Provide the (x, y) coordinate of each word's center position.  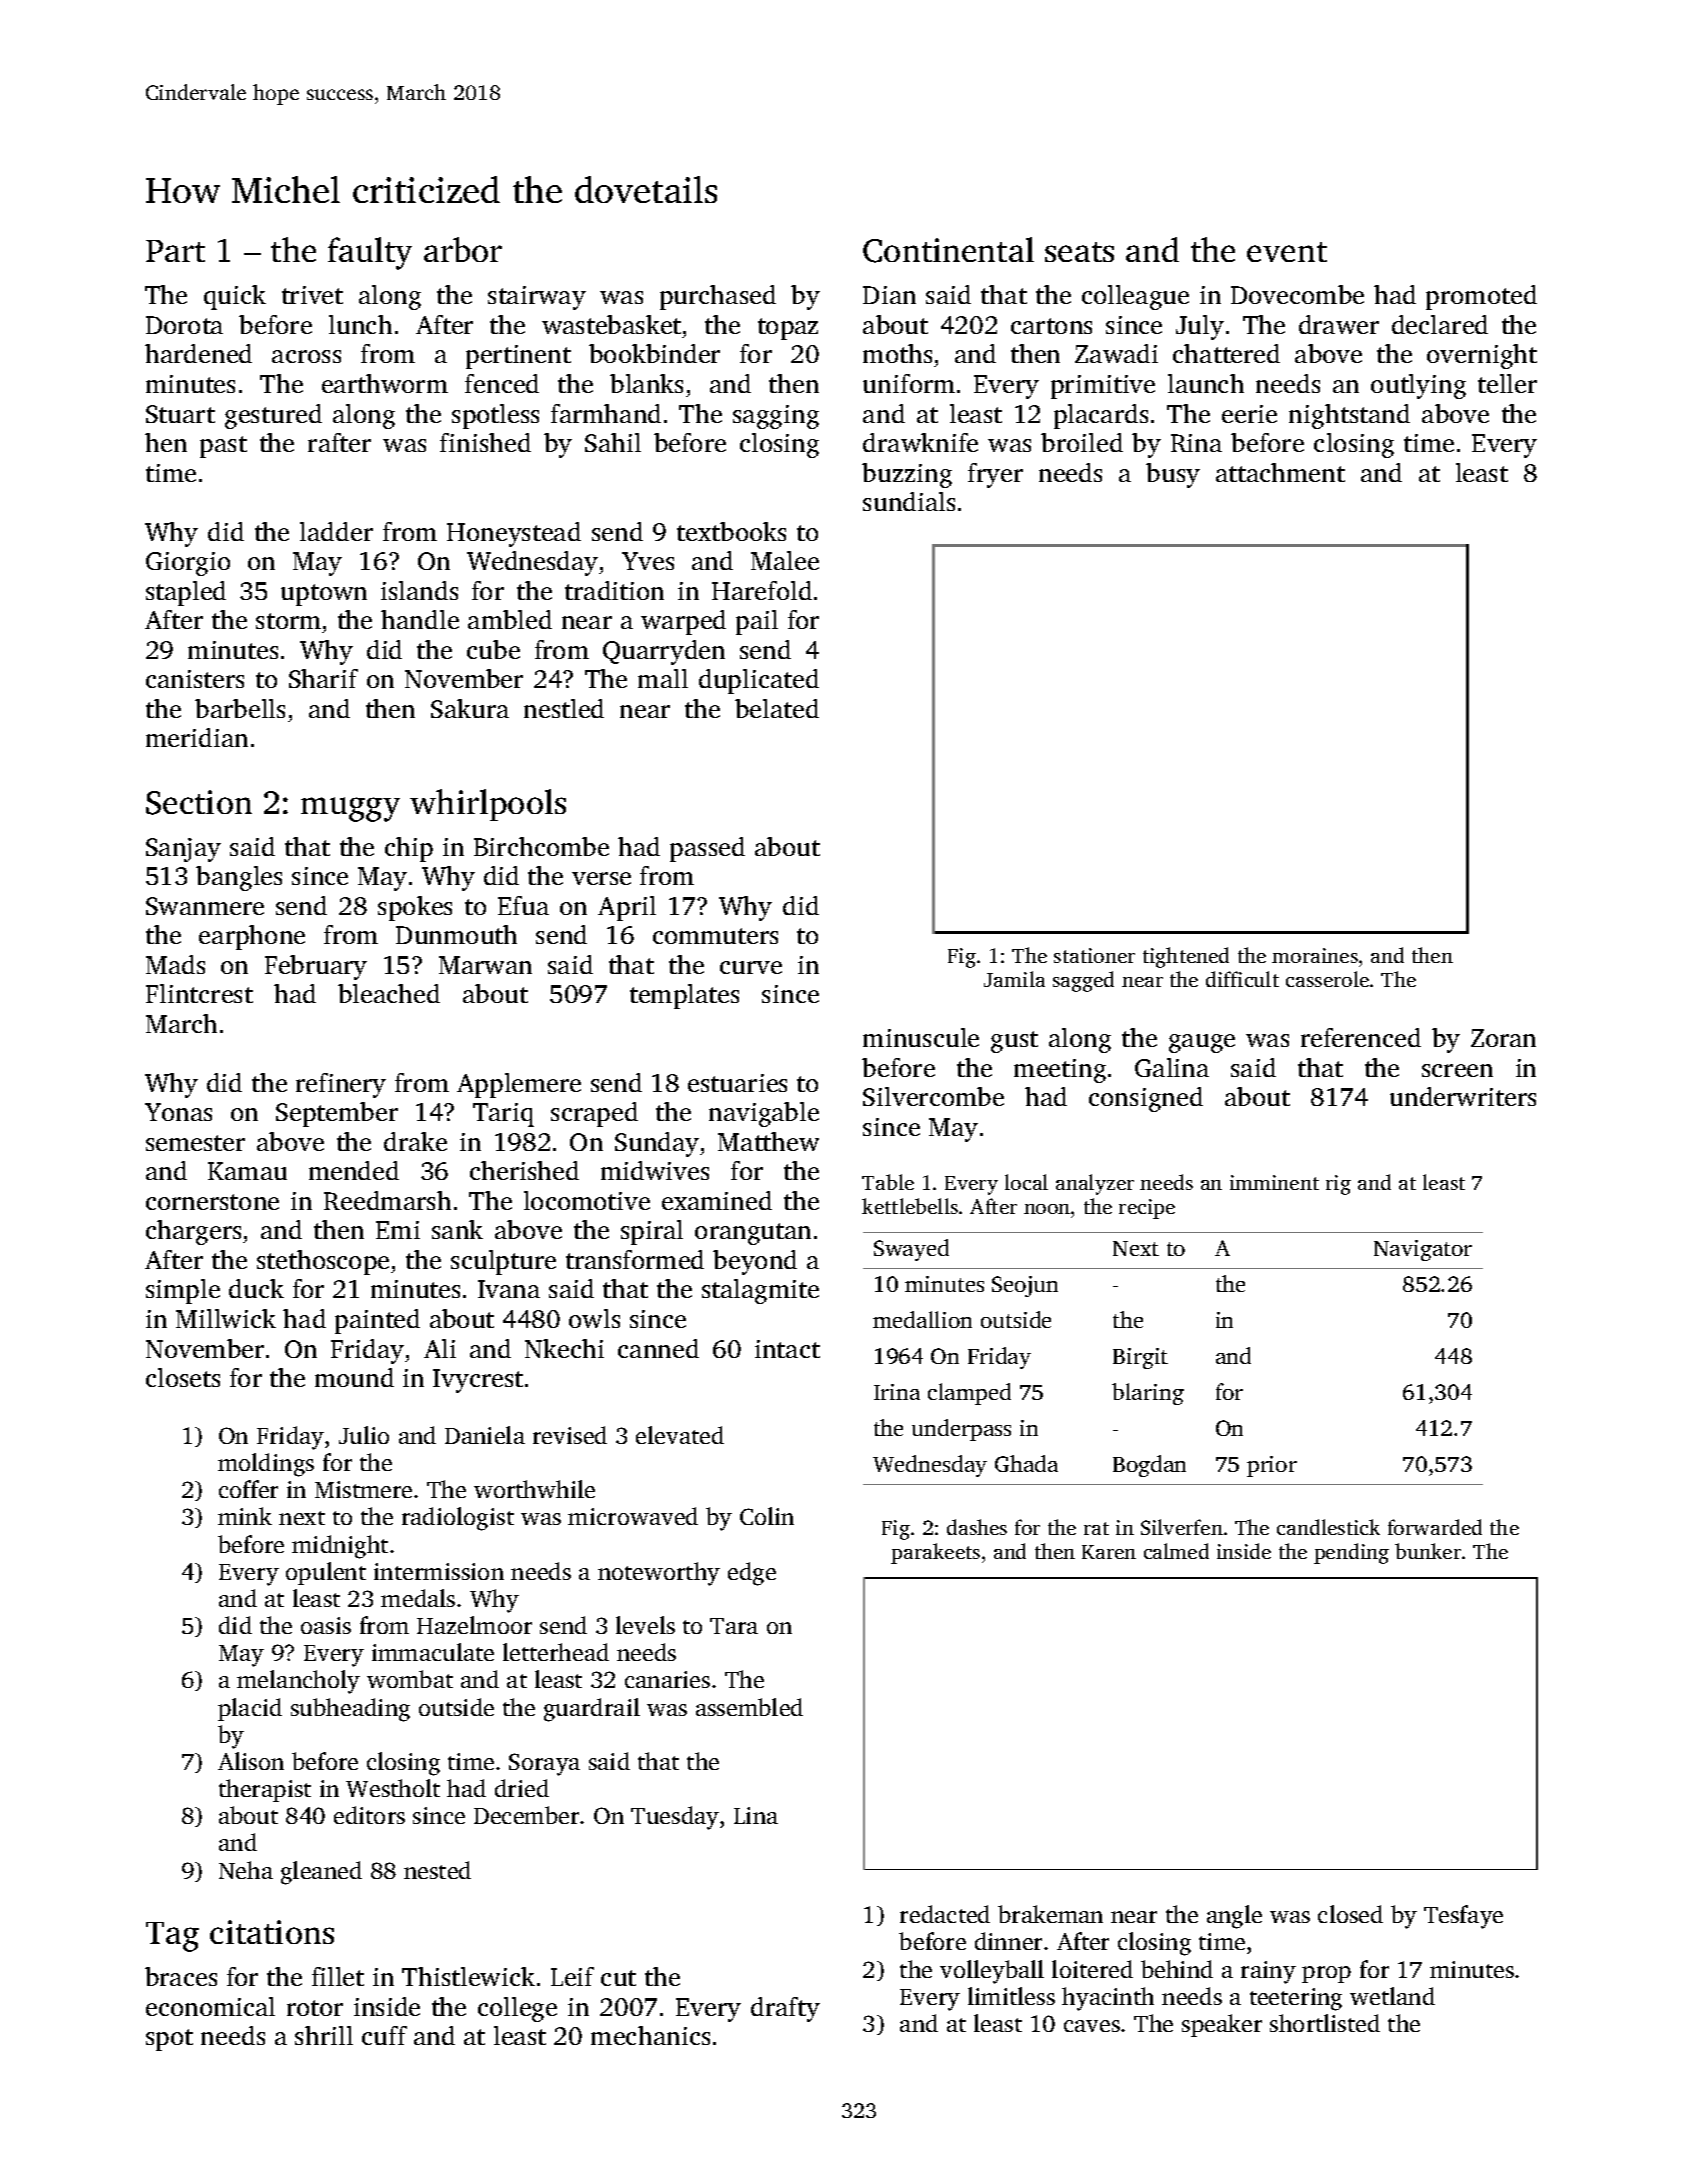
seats (1079, 252)
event (1287, 252)
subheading (350, 1710)
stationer (1094, 955)
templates (684, 996)
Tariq (503, 1115)
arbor (463, 249)
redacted (945, 1914)
